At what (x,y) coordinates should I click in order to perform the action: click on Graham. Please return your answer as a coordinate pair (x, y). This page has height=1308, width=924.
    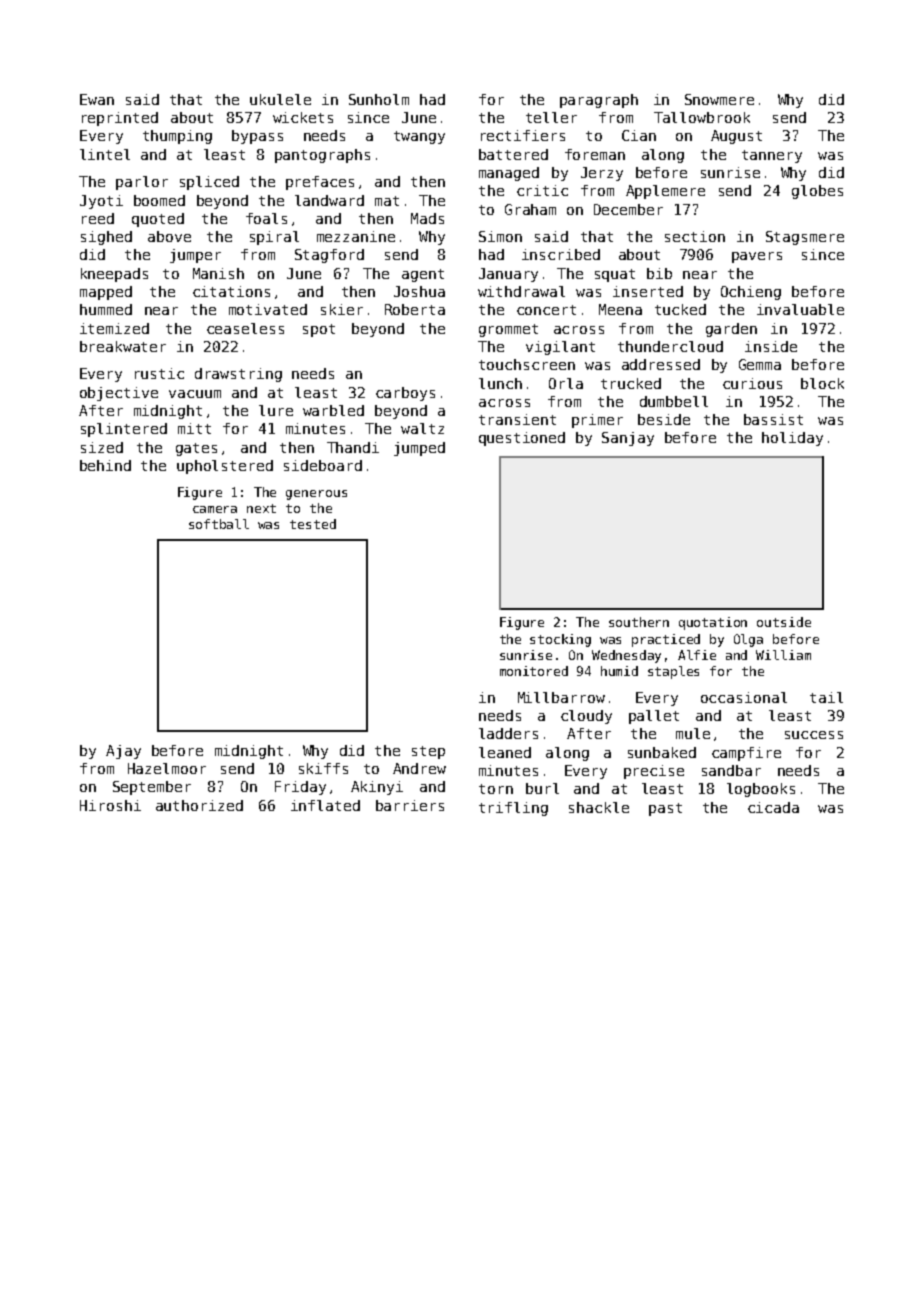
    Looking at the image, I should click on (530, 209).
